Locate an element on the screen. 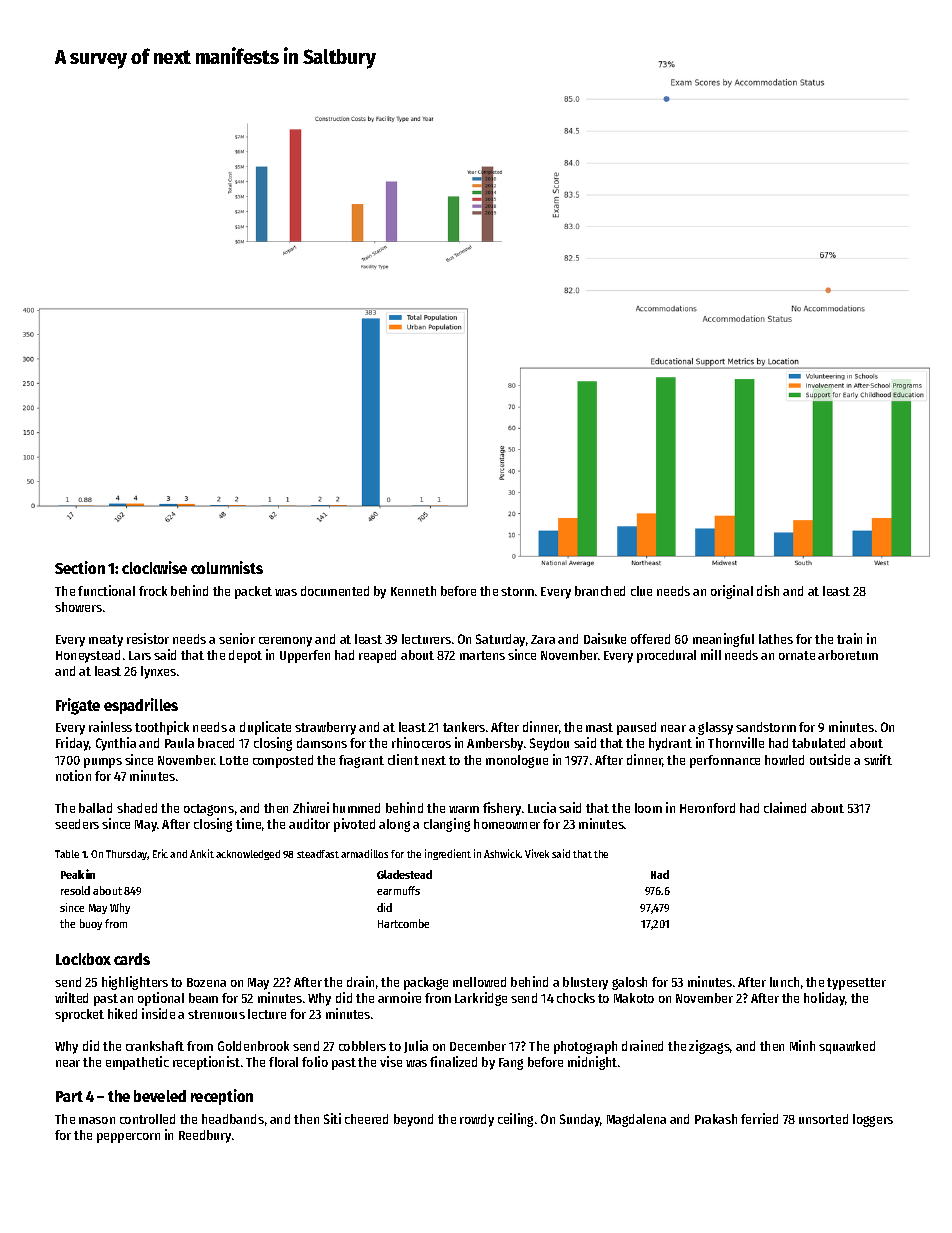  Honeystead is located at coordinates (88, 656).
